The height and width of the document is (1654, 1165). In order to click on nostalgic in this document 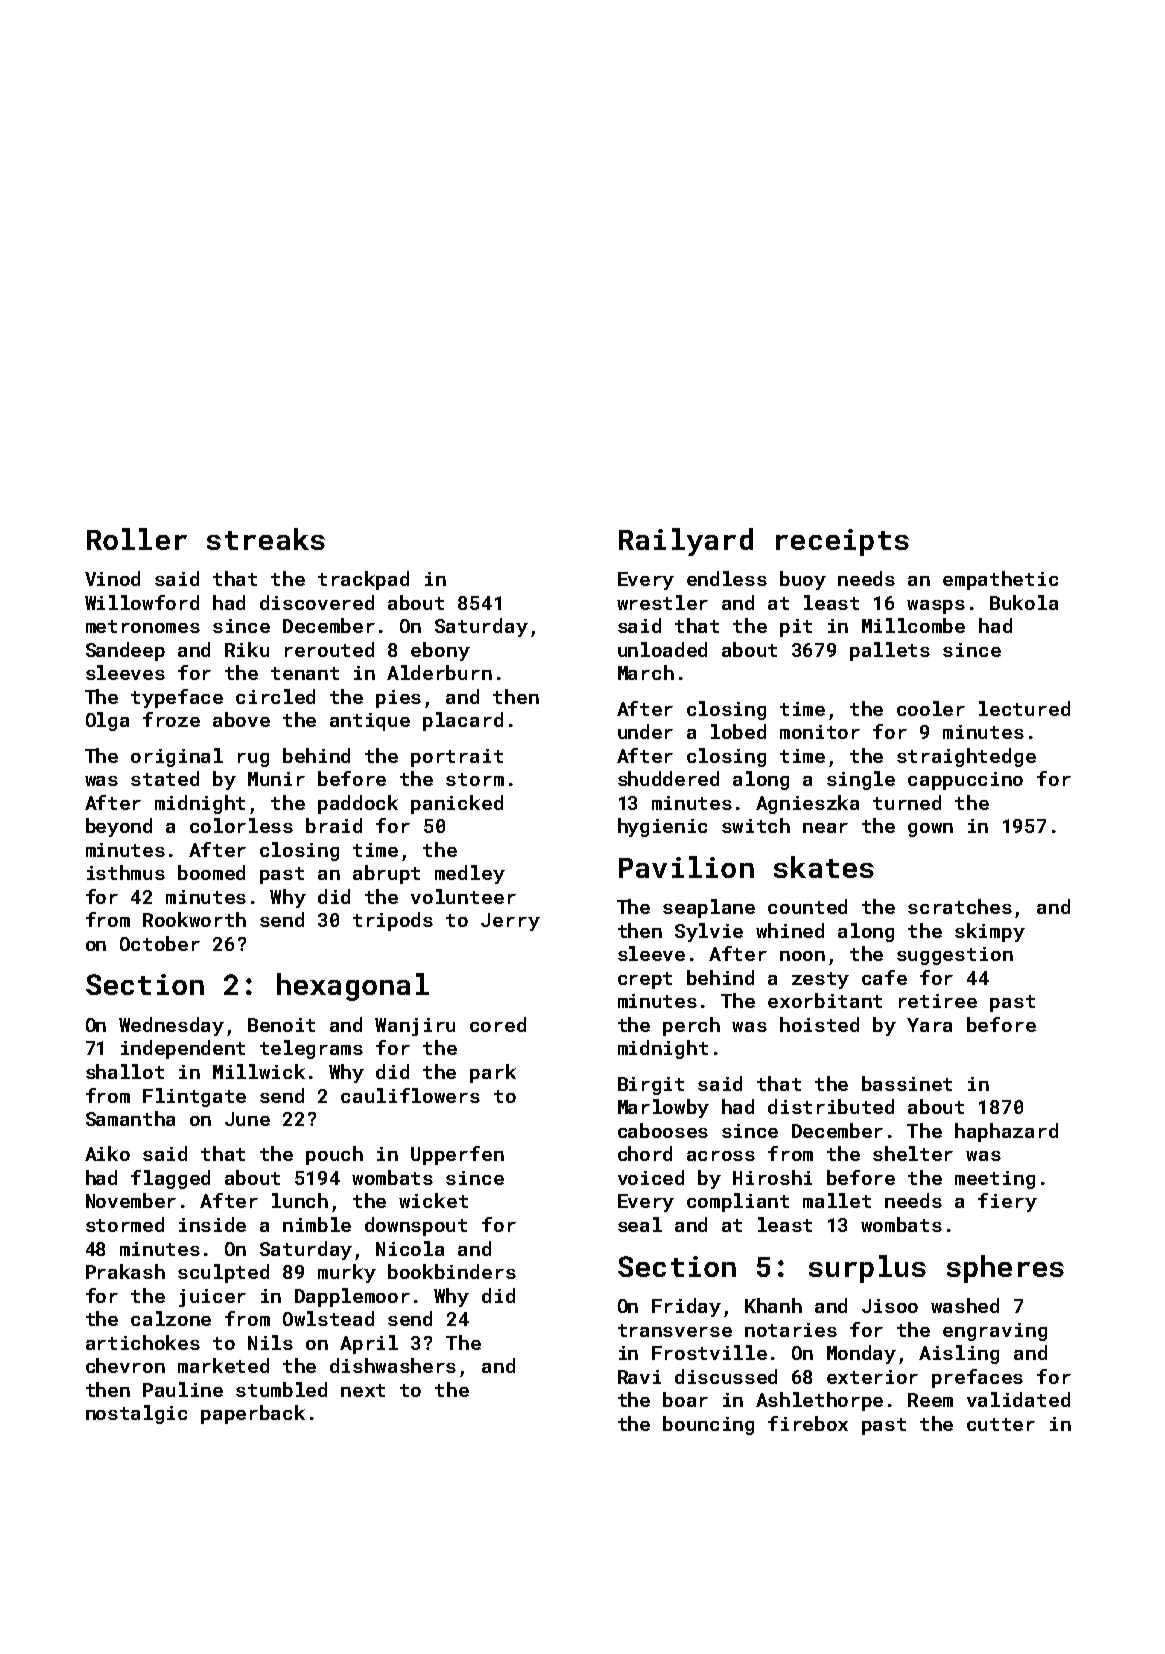, I will do `click(136, 1414)`.
